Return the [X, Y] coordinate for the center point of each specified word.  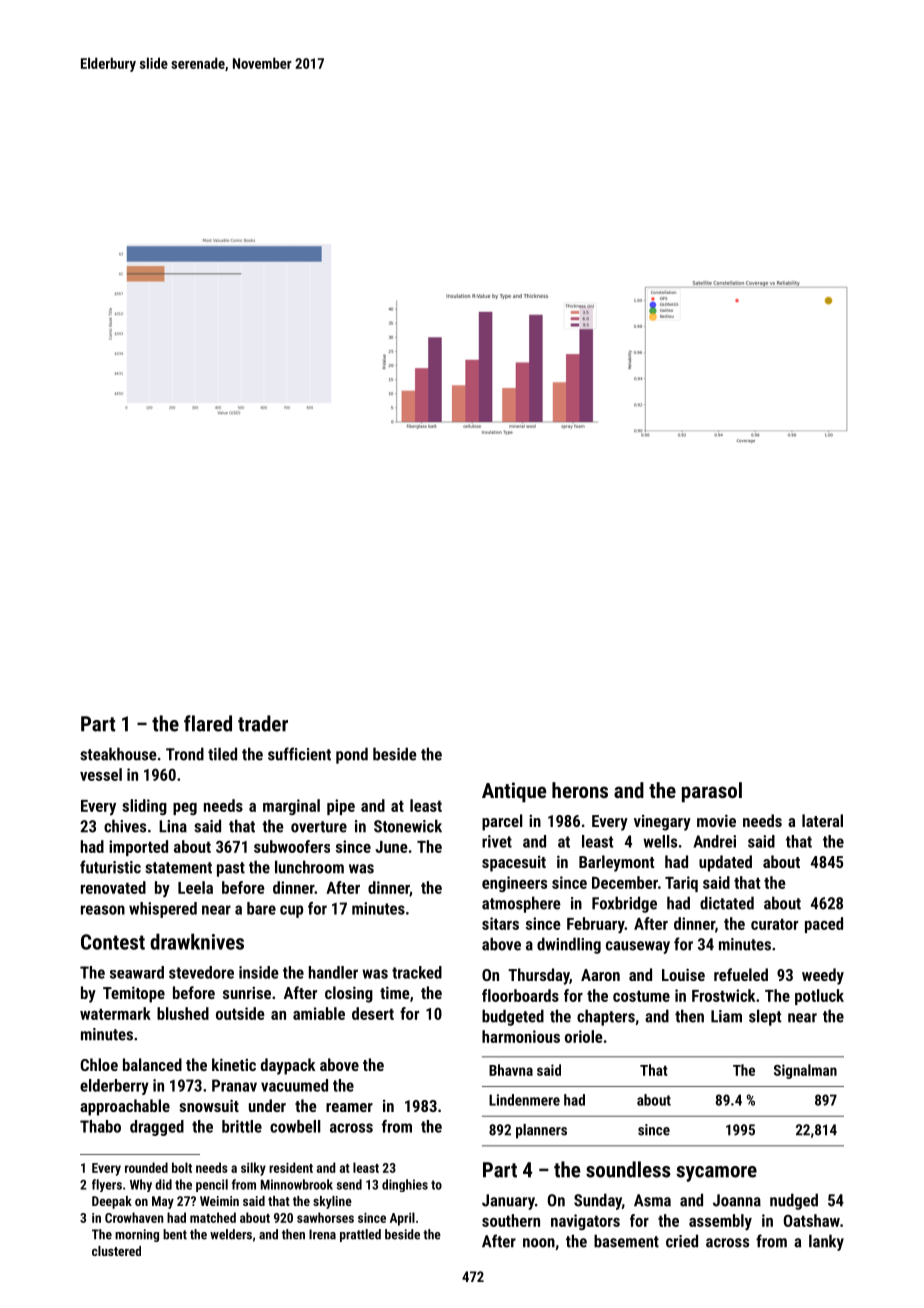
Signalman [805, 1071]
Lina [173, 826]
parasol [712, 792]
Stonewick [408, 826]
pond [352, 755]
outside [240, 1013]
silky [253, 1169]
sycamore [716, 1174]
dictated [727, 903]
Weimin [219, 1201]
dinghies [405, 1185]
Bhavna [511, 1070]
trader [263, 723]
